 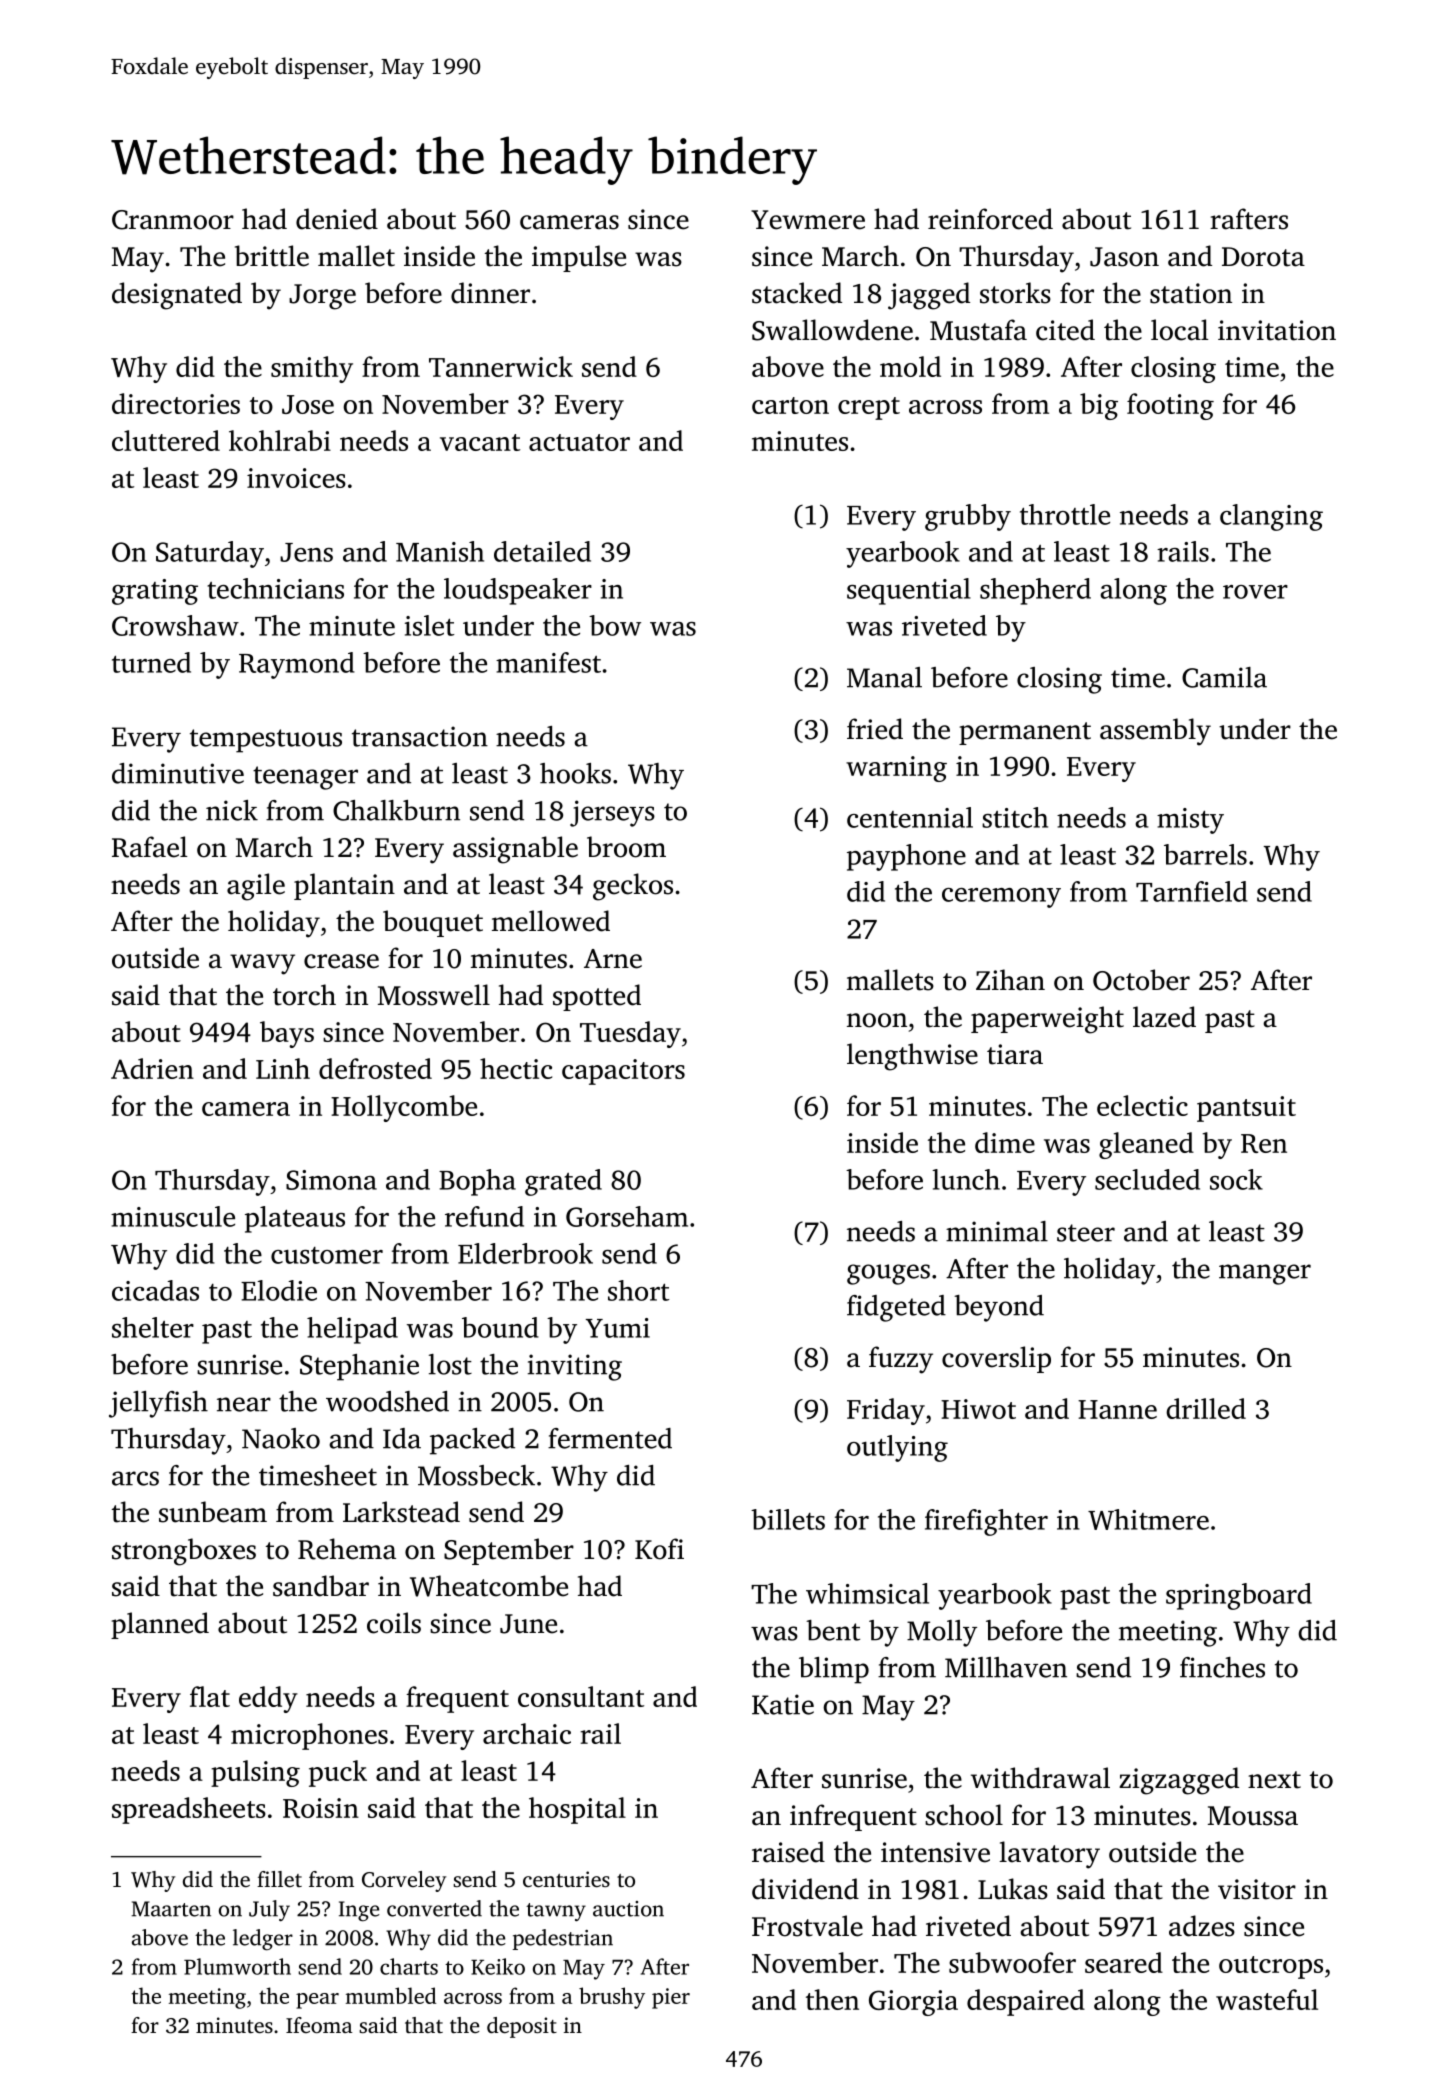 What do you see at coordinates (575, 773) in the page?
I see `hooks` at bounding box center [575, 773].
